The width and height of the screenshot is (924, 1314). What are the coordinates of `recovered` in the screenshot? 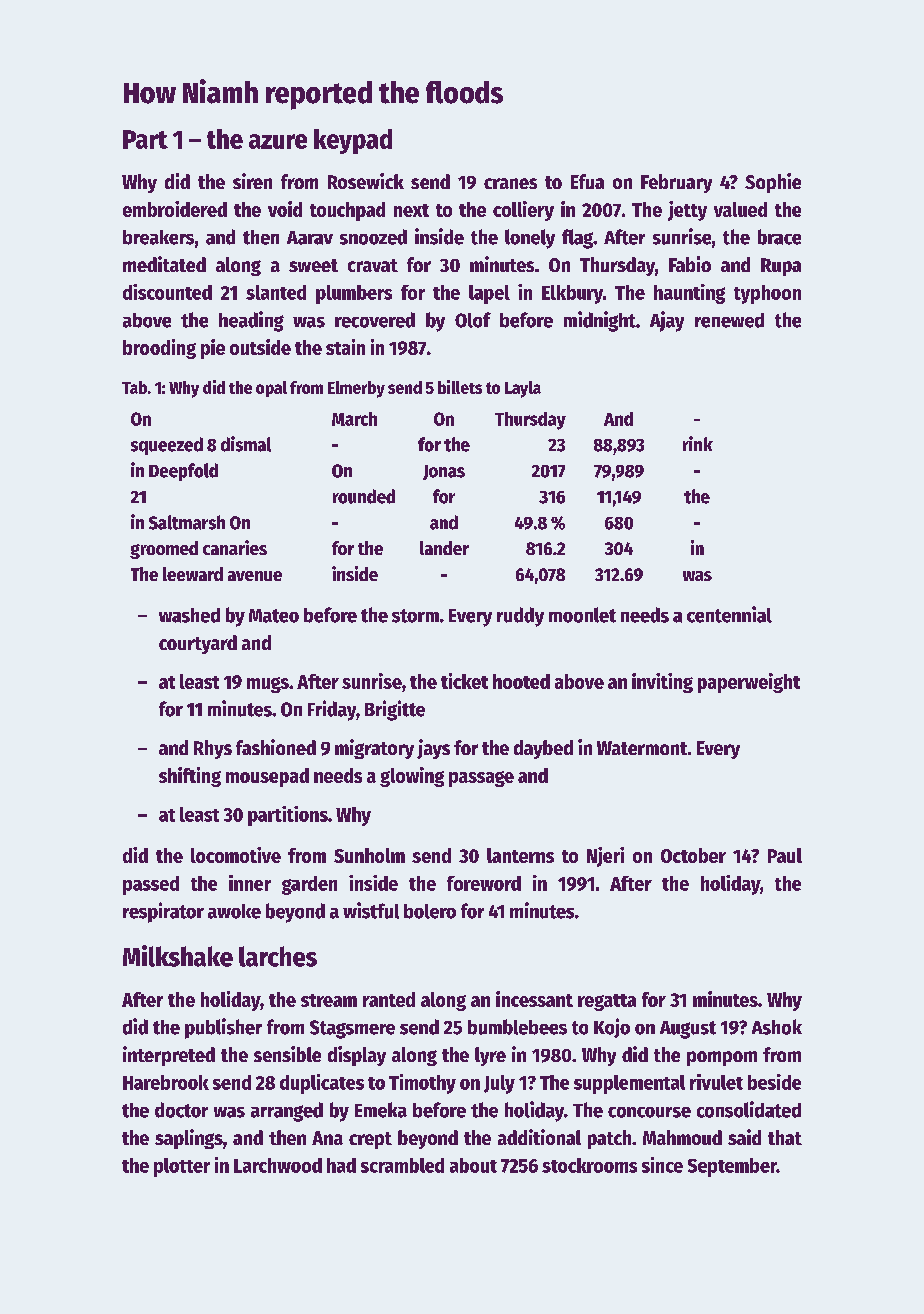 It's located at (375, 320).
